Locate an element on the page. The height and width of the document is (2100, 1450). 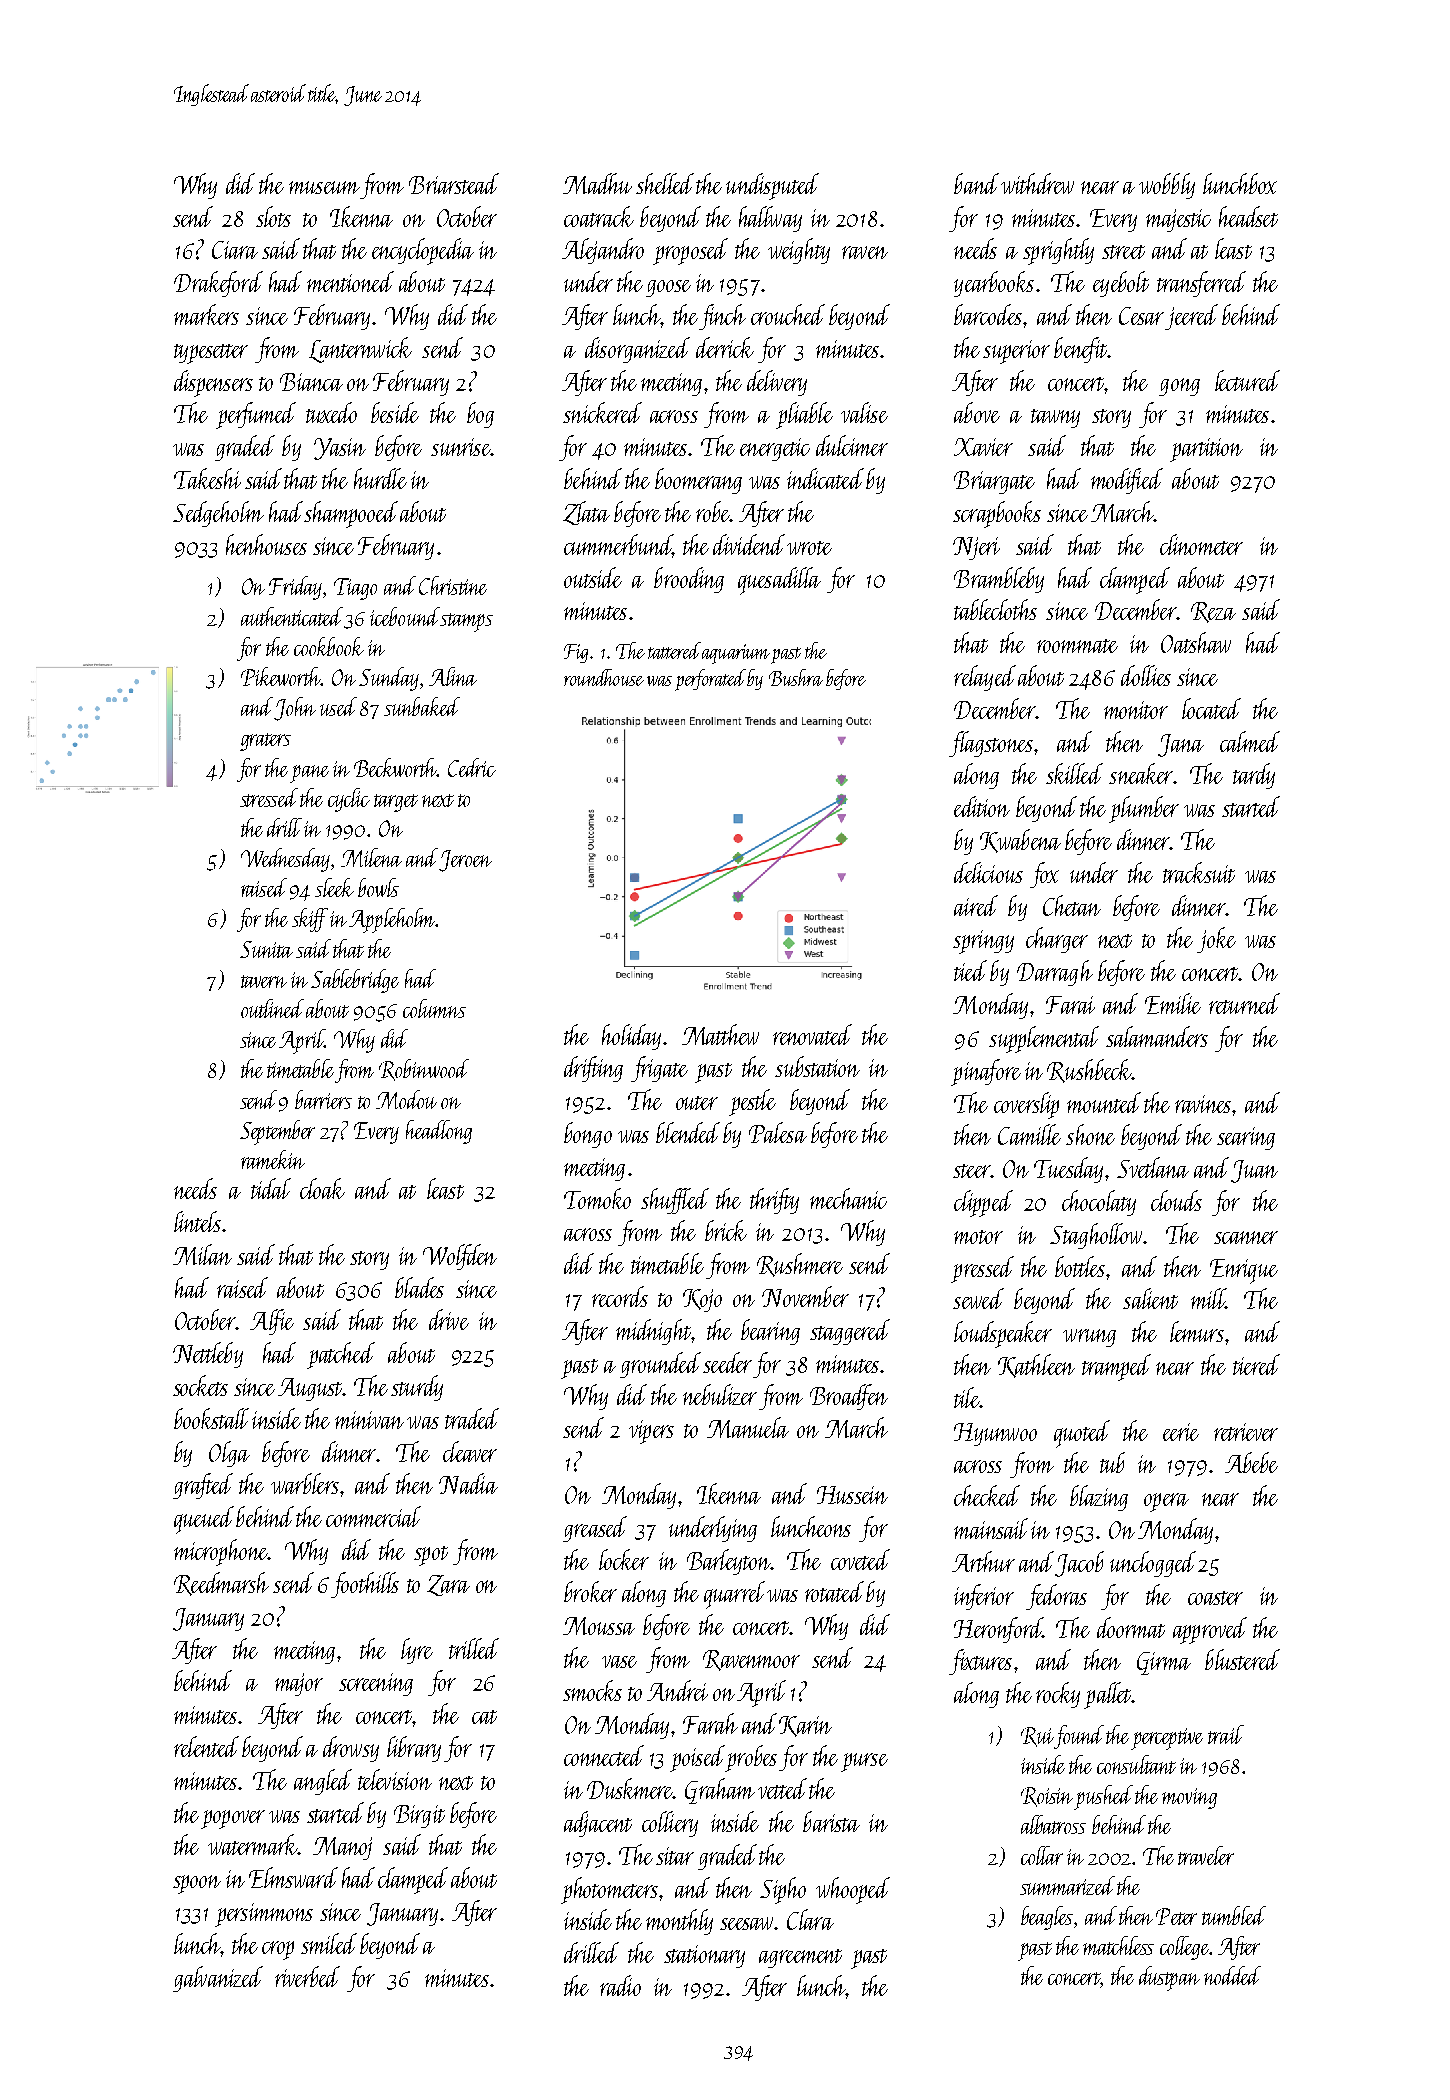
undisputed is located at coordinates (772, 186).
